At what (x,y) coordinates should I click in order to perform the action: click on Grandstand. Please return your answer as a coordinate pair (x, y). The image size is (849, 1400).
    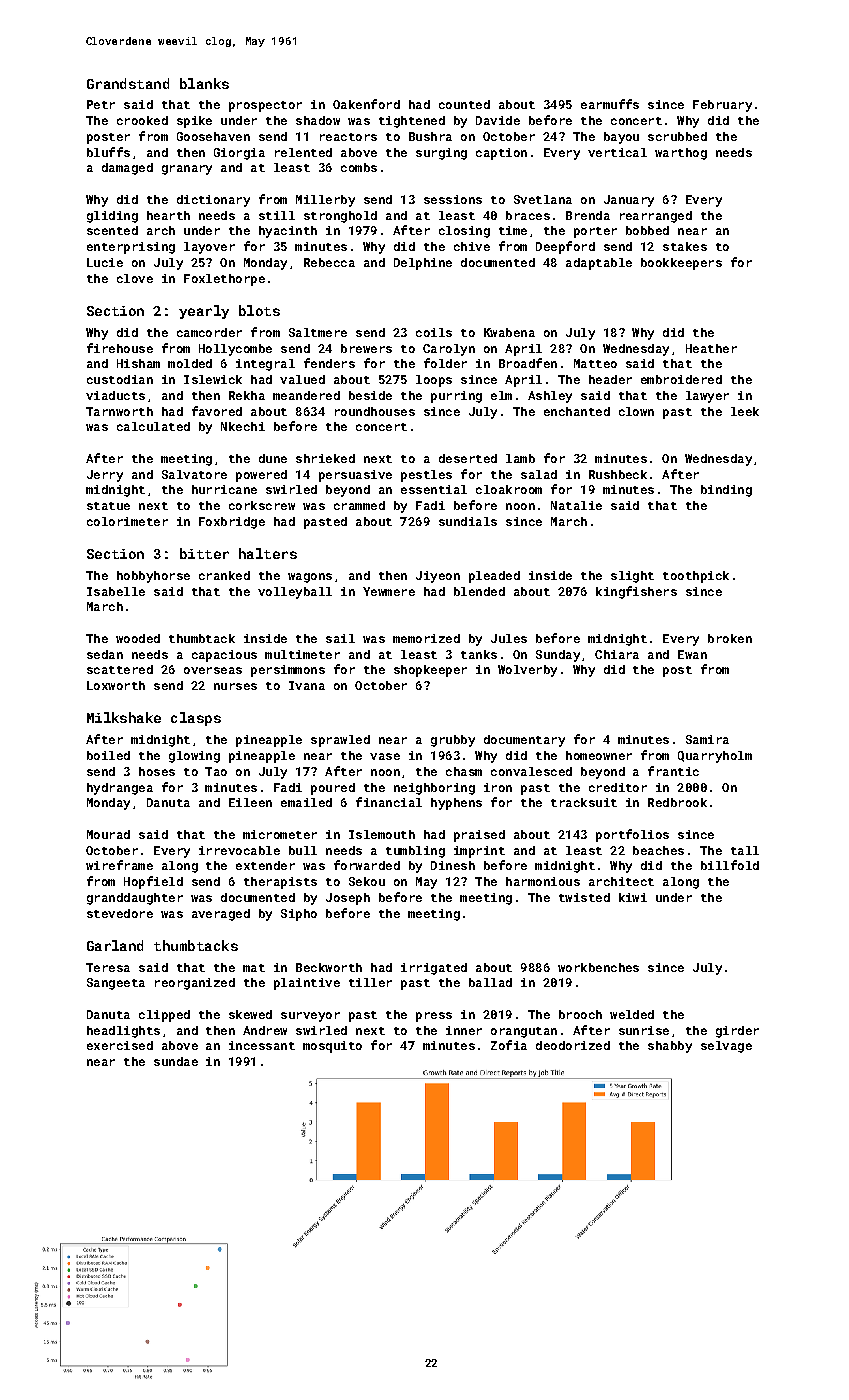
    Looking at the image, I should click on (128, 83).
